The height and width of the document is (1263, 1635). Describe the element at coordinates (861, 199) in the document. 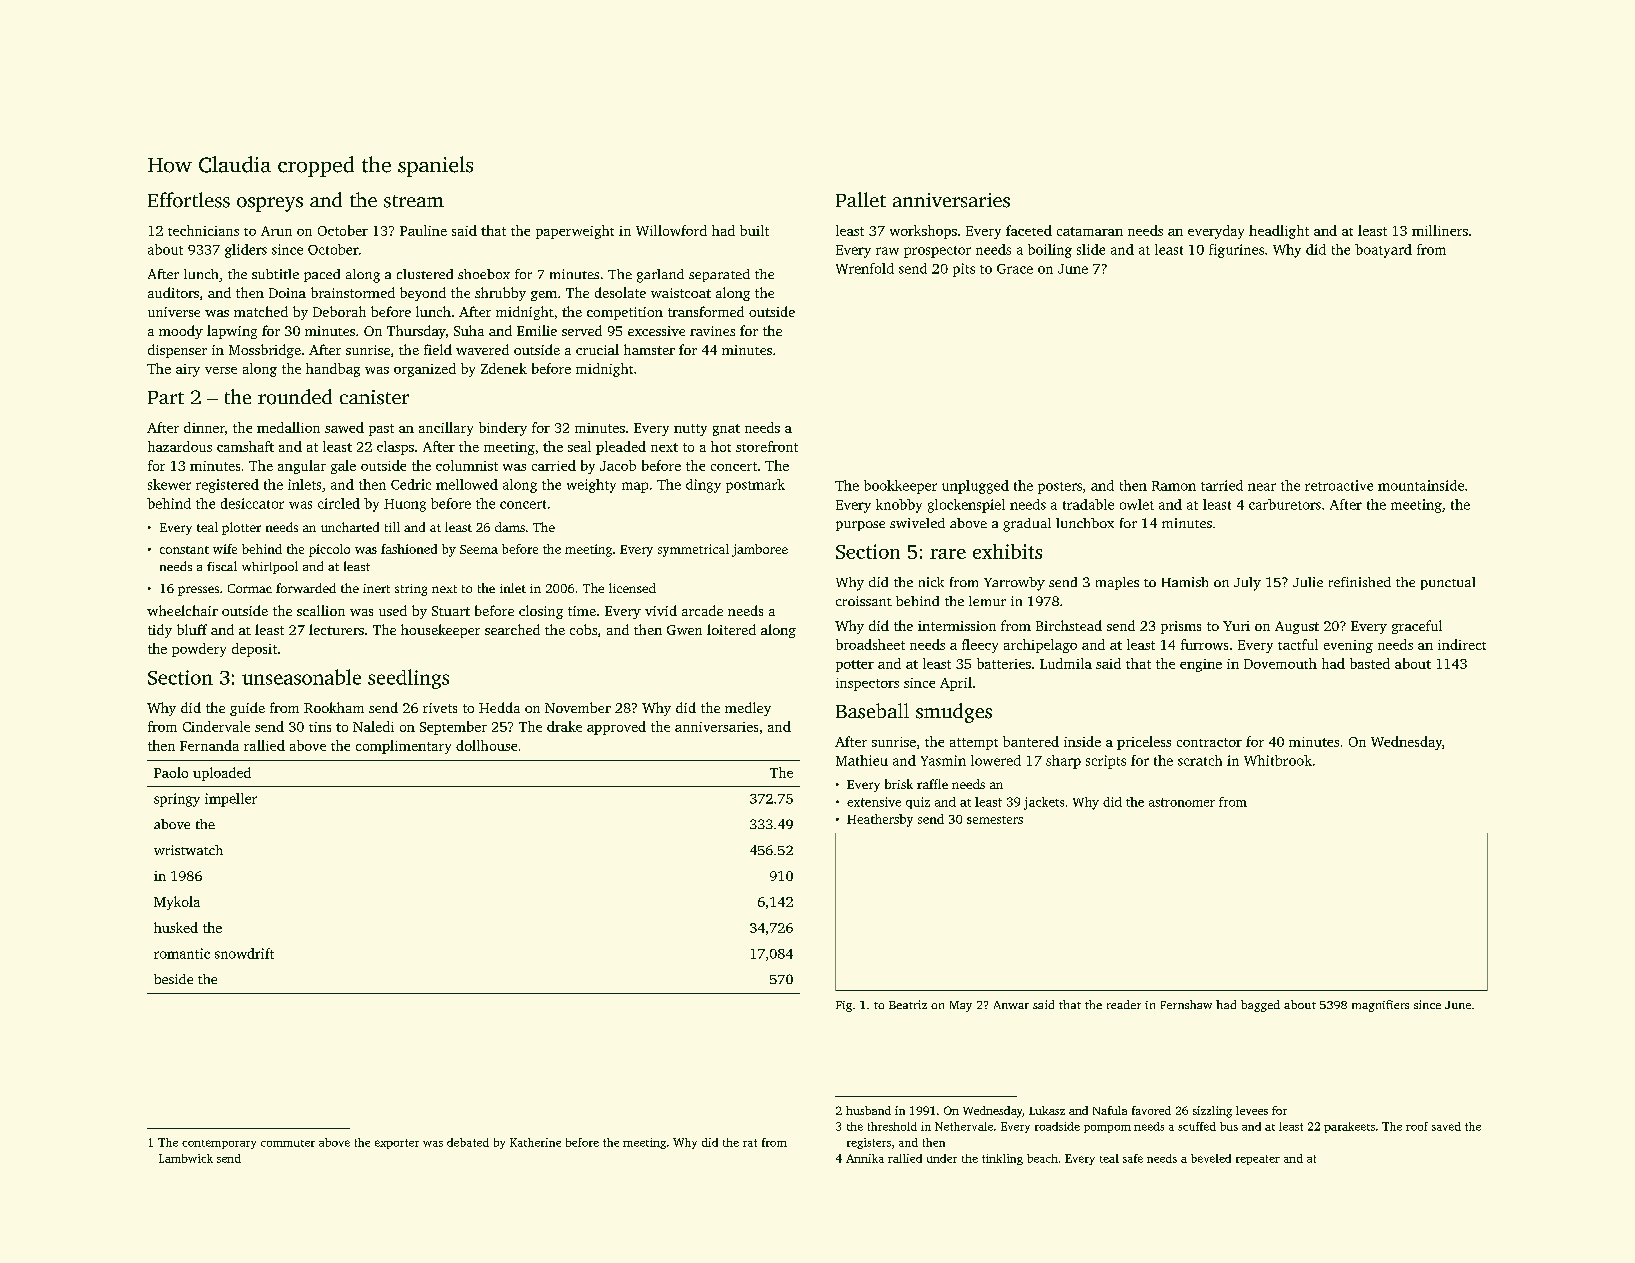

I see `Pallet` at that location.
